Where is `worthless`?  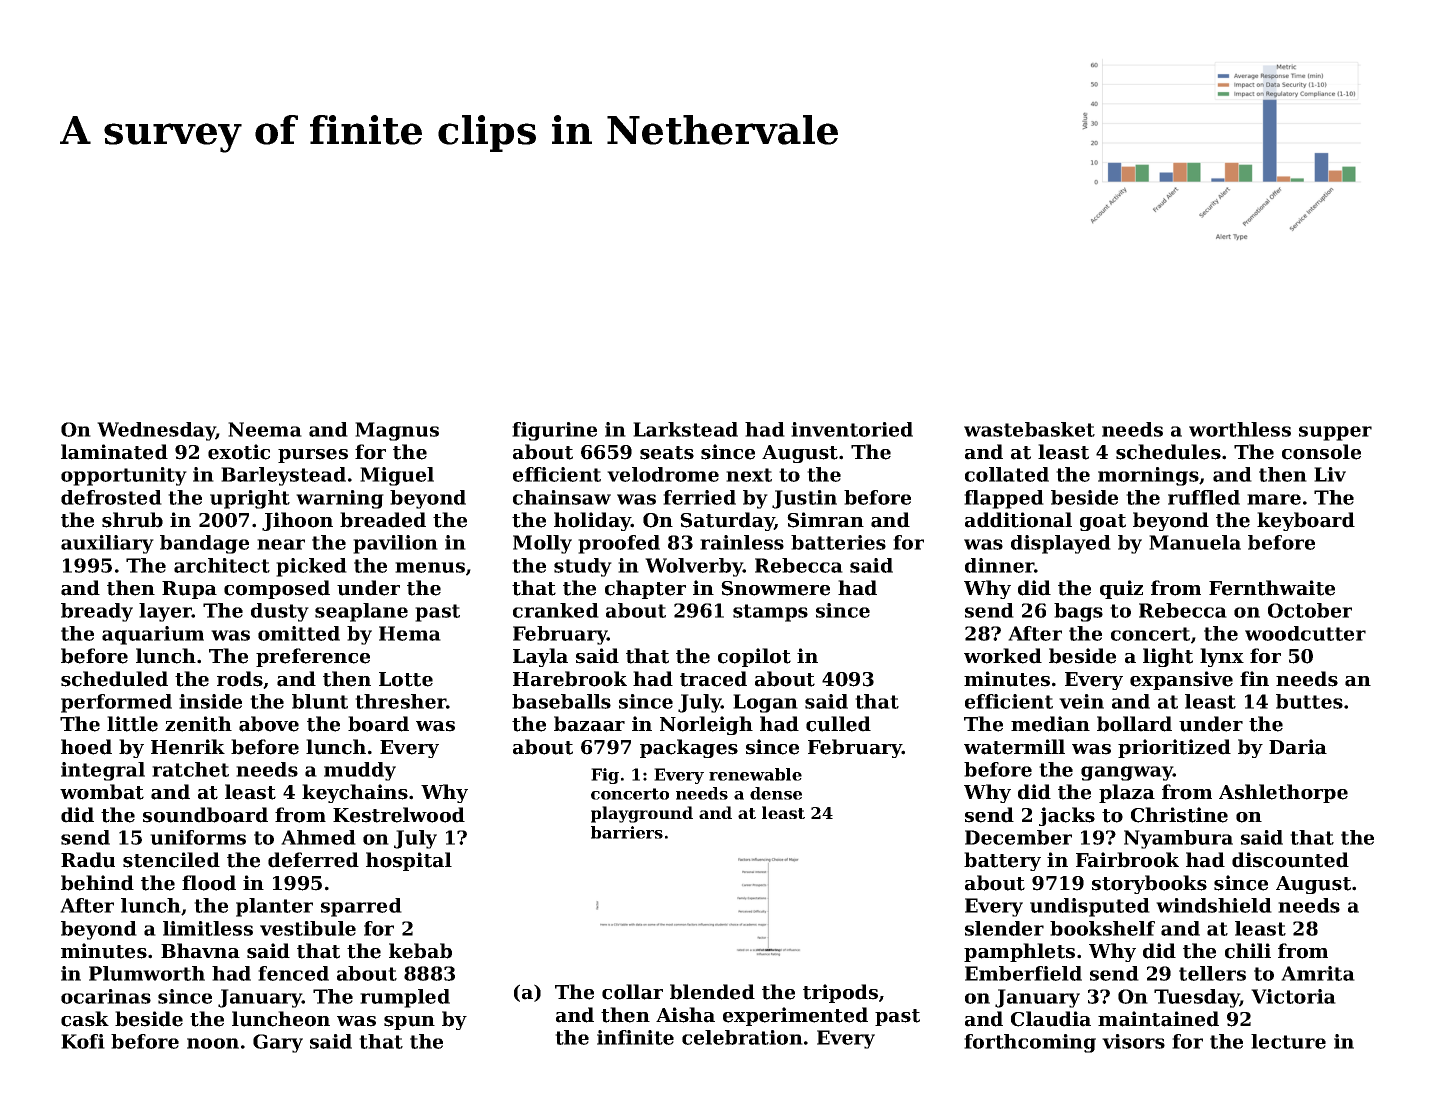
worthless is located at coordinates (1240, 429).
